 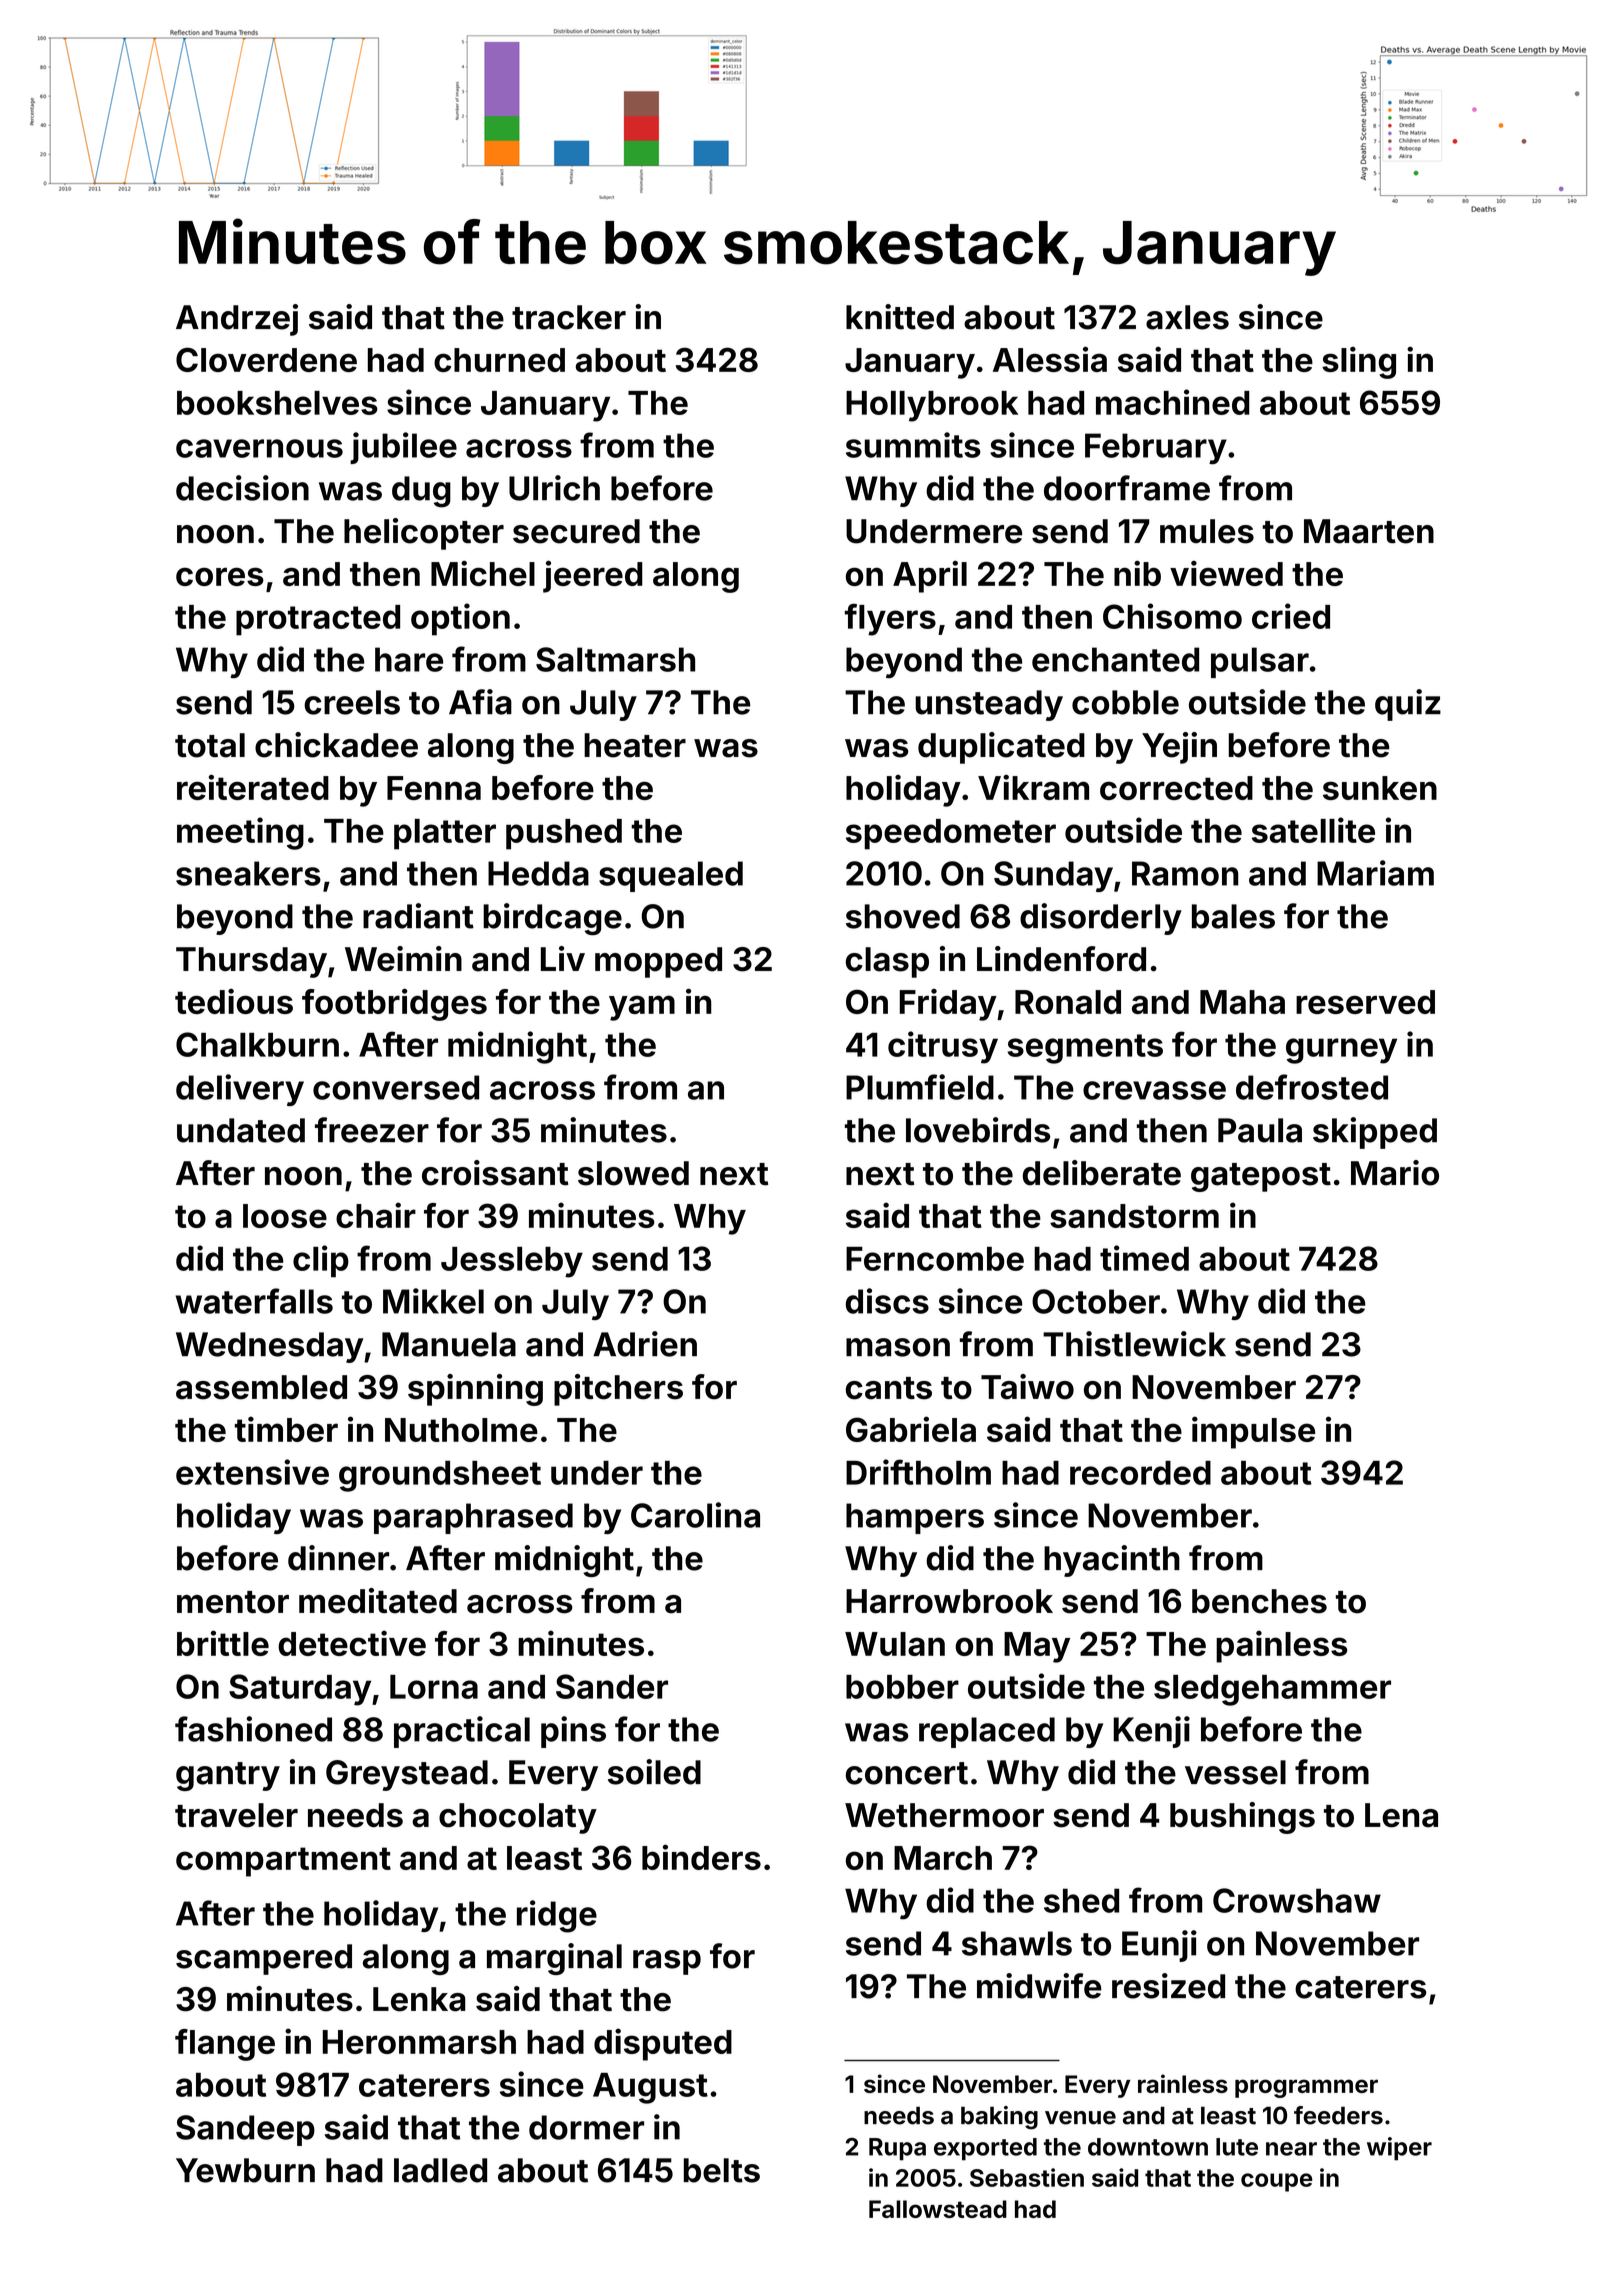 What do you see at coordinates (1369, 531) in the screenshot?
I see `Maarten` at bounding box center [1369, 531].
